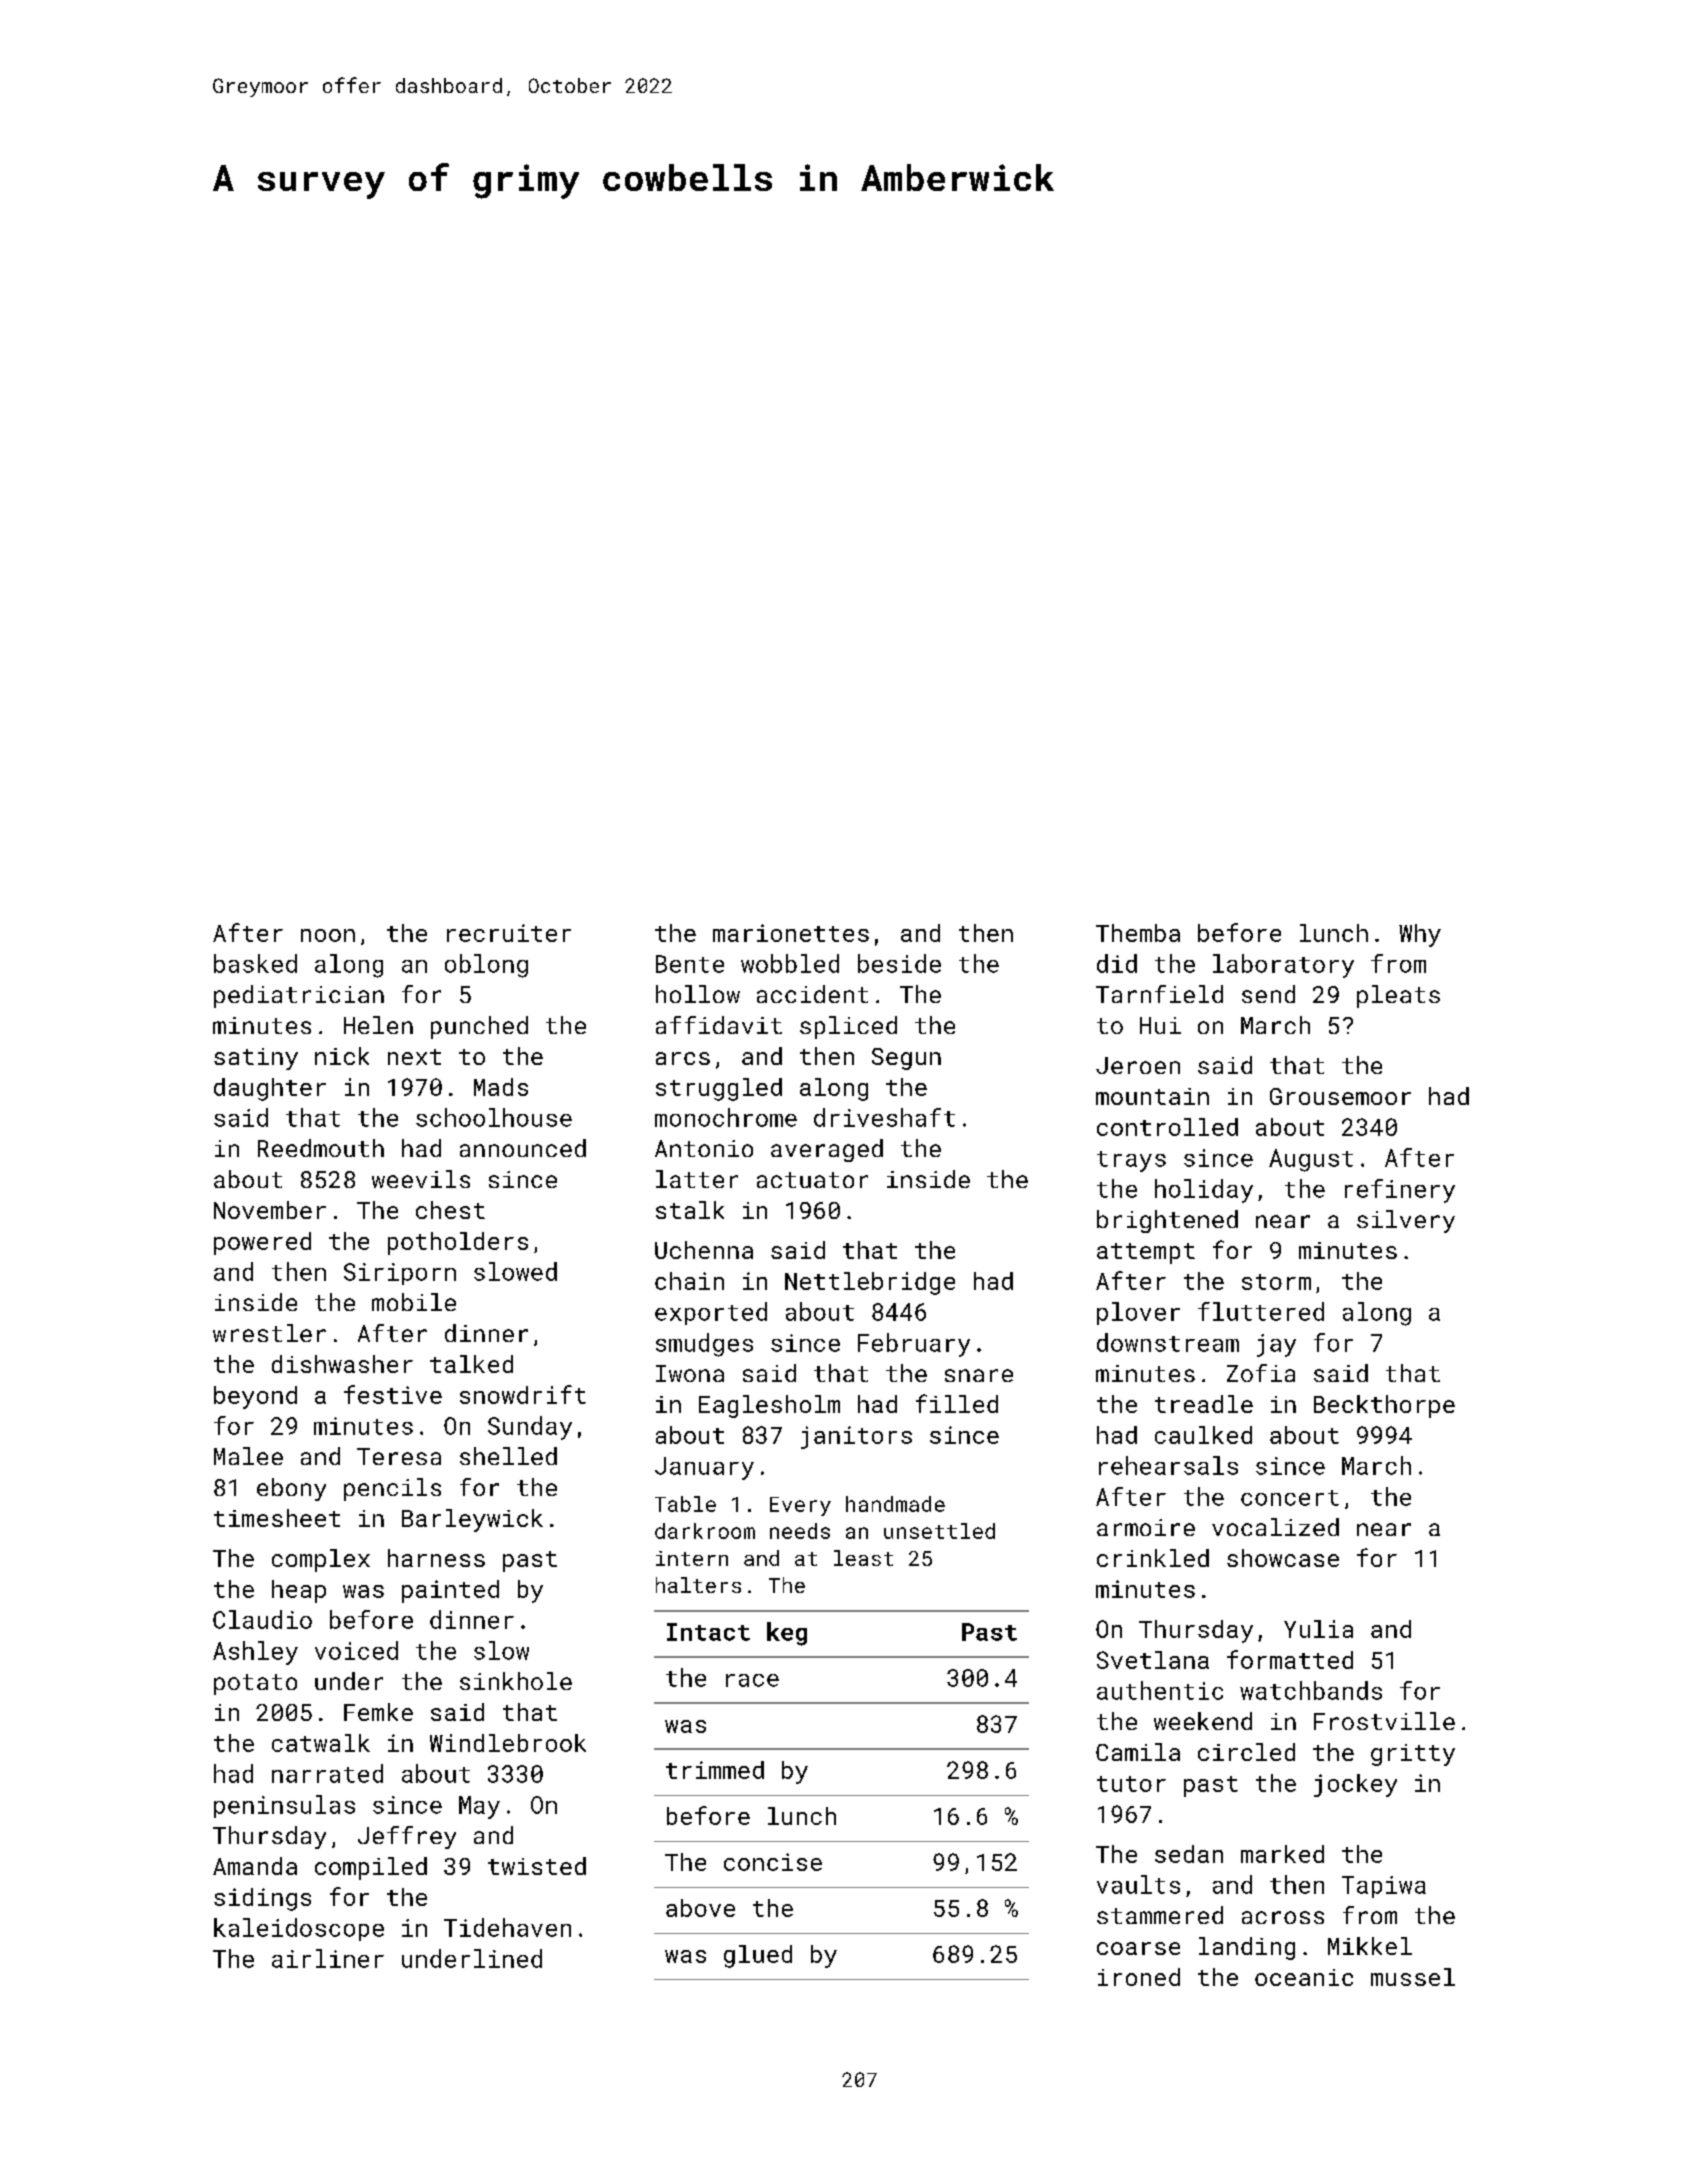  I want to click on Beckthorpe, so click(1384, 1406).
